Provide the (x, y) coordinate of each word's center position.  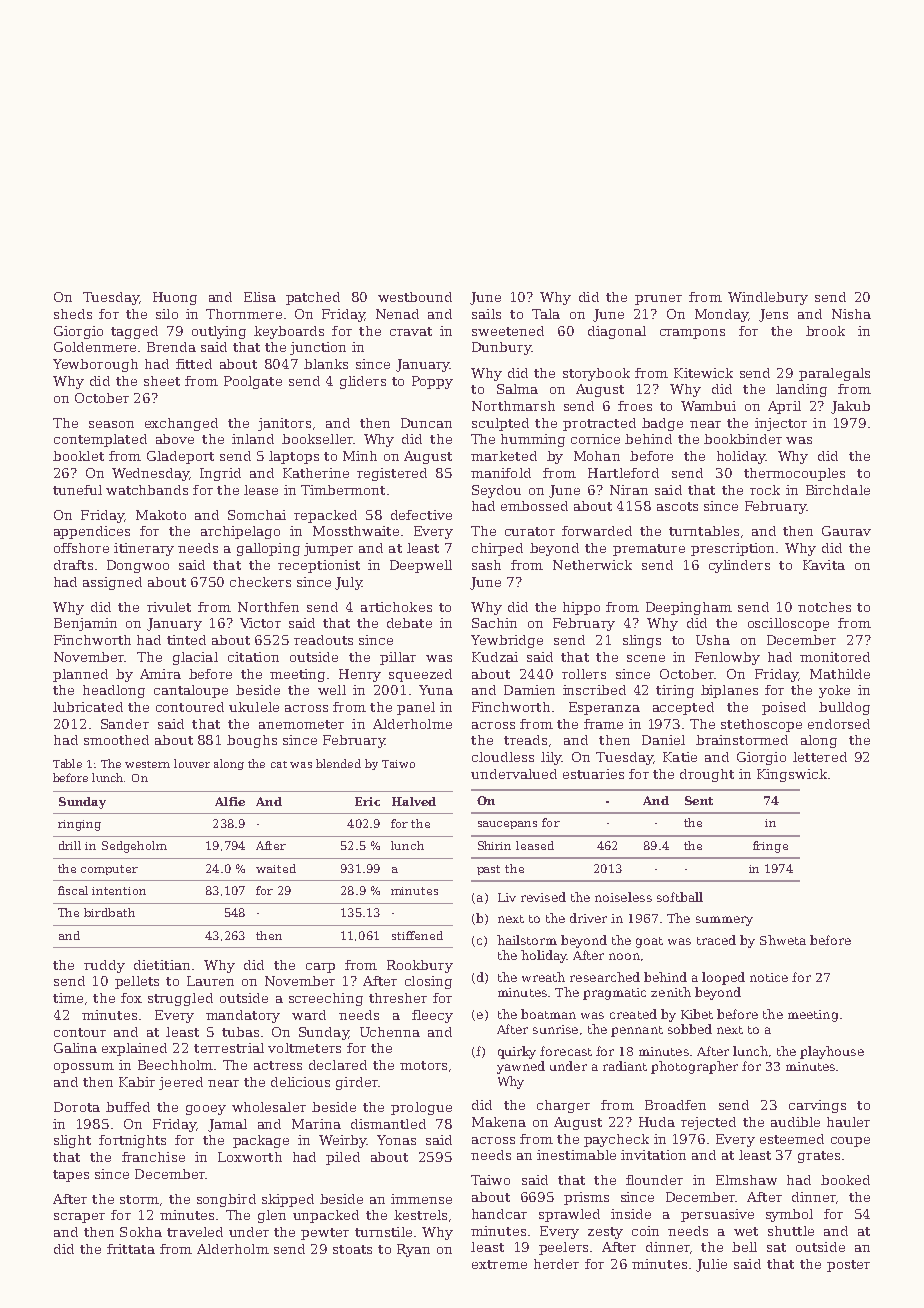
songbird (226, 1200)
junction (318, 348)
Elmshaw (746, 1180)
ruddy (104, 966)
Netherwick (592, 565)
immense (421, 1199)
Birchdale (838, 490)
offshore (81, 548)
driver (588, 918)
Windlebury (768, 298)
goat (649, 942)
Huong (175, 298)
